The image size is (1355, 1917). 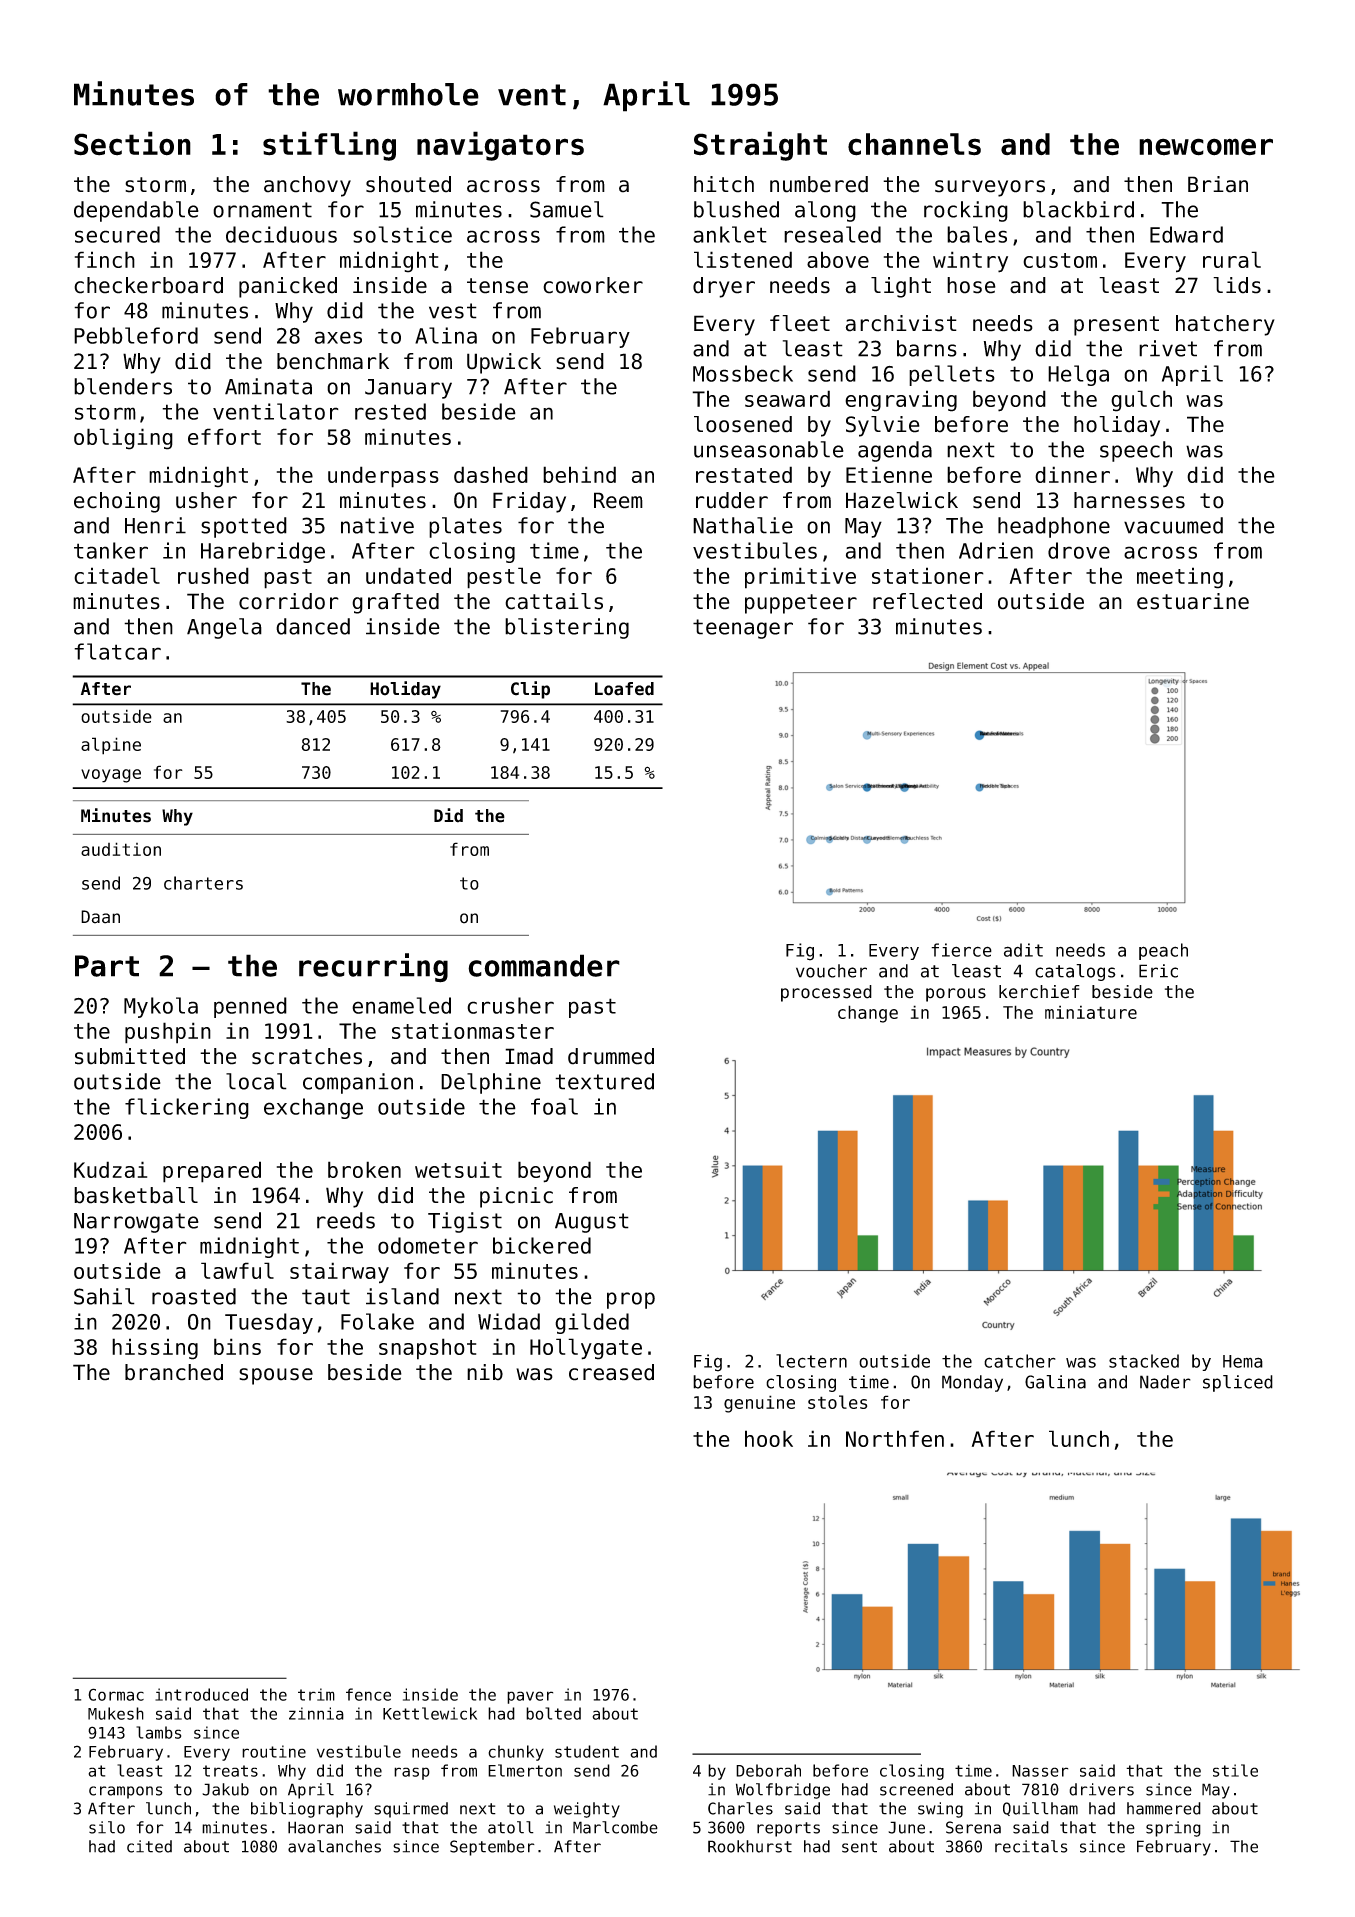 What do you see at coordinates (187, 1108) in the image?
I see `flickering` at bounding box center [187, 1108].
